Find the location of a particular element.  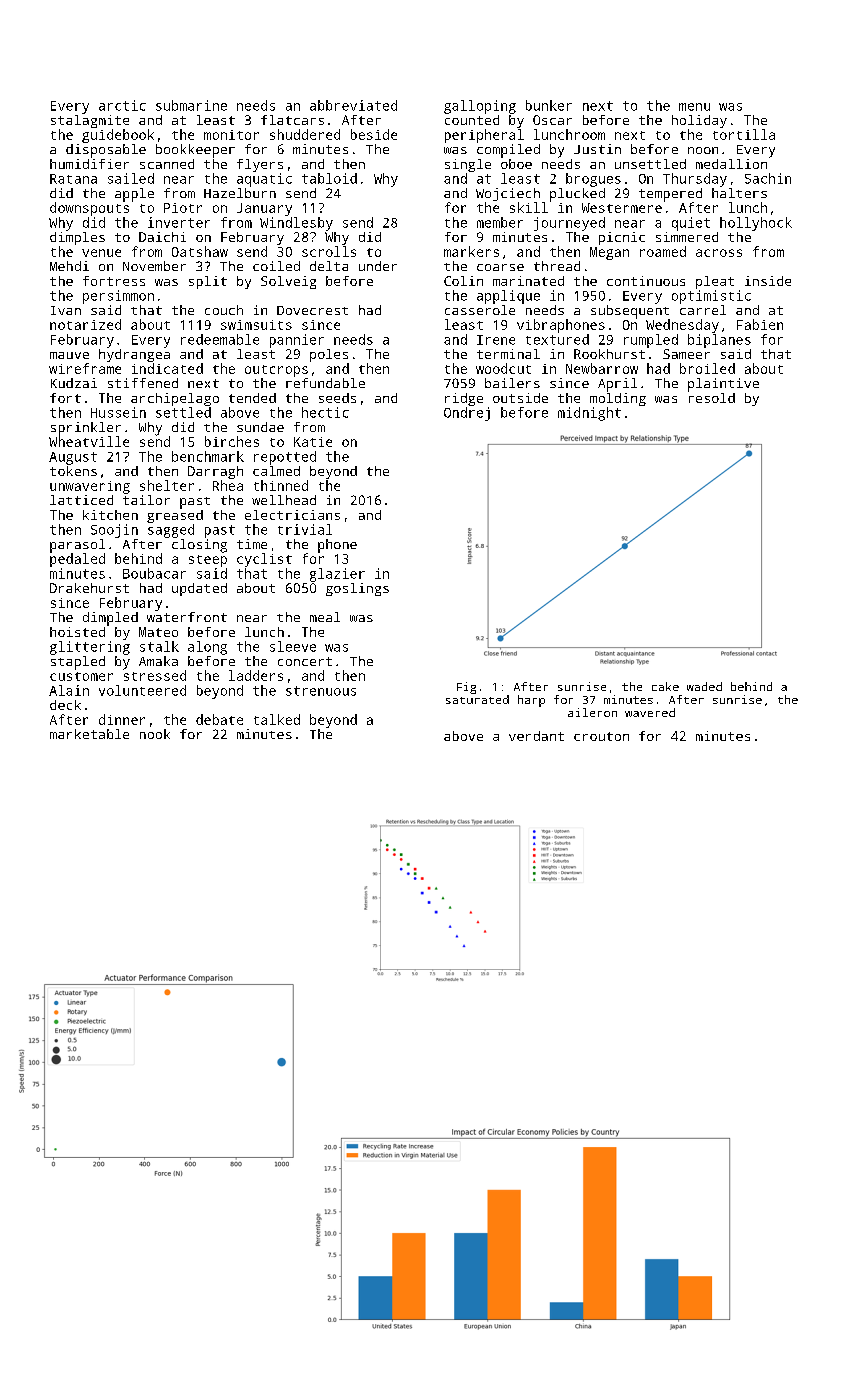

cake is located at coordinates (665, 686).
